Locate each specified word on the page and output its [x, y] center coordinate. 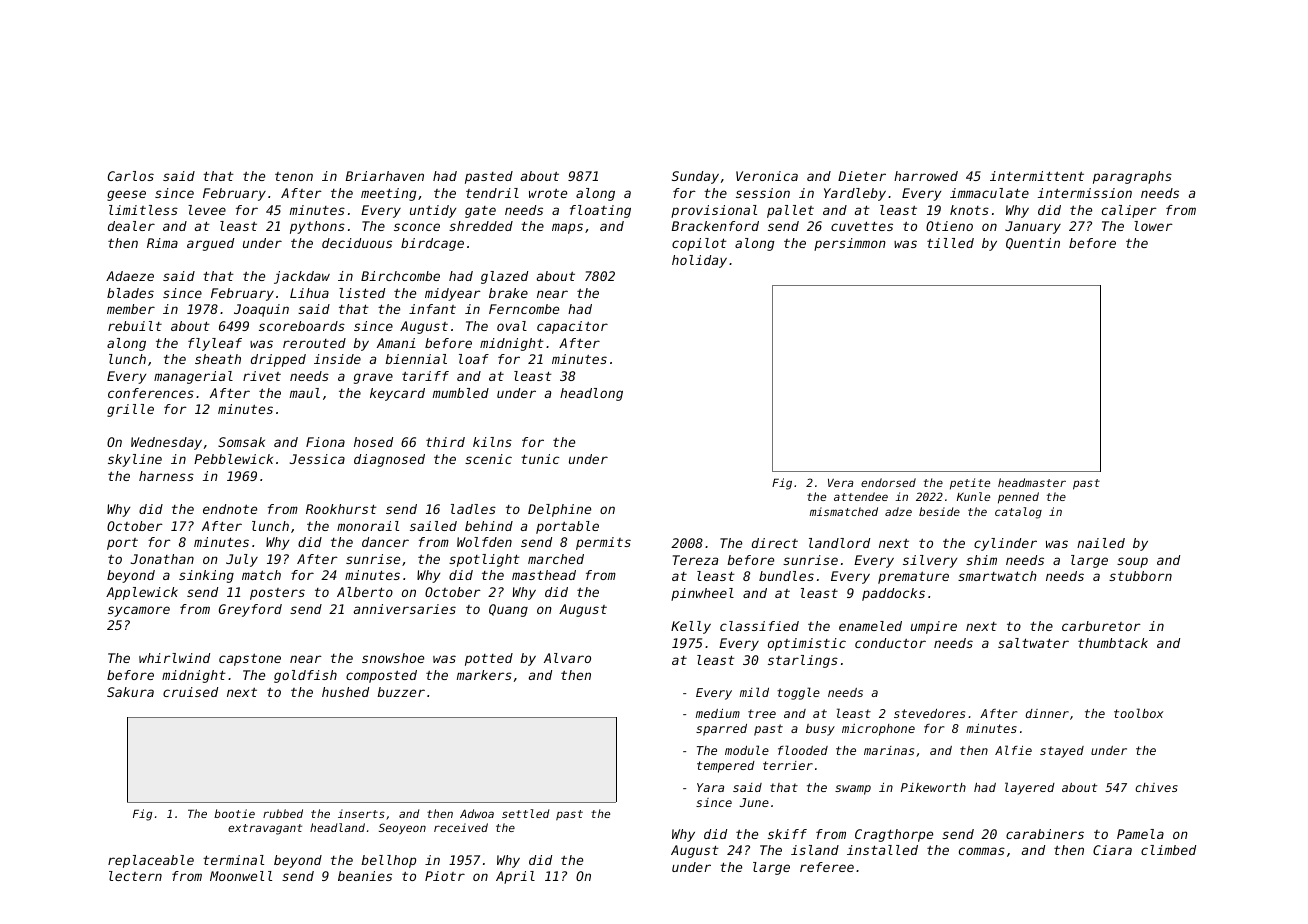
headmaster [1032, 482]
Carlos [131, 176]
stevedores [929, 713]
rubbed [283, 813]
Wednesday [166, 443]
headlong [591, 394]
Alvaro [567, 658]
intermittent [1037, 176]
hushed [345, 692]
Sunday [695, 177]
